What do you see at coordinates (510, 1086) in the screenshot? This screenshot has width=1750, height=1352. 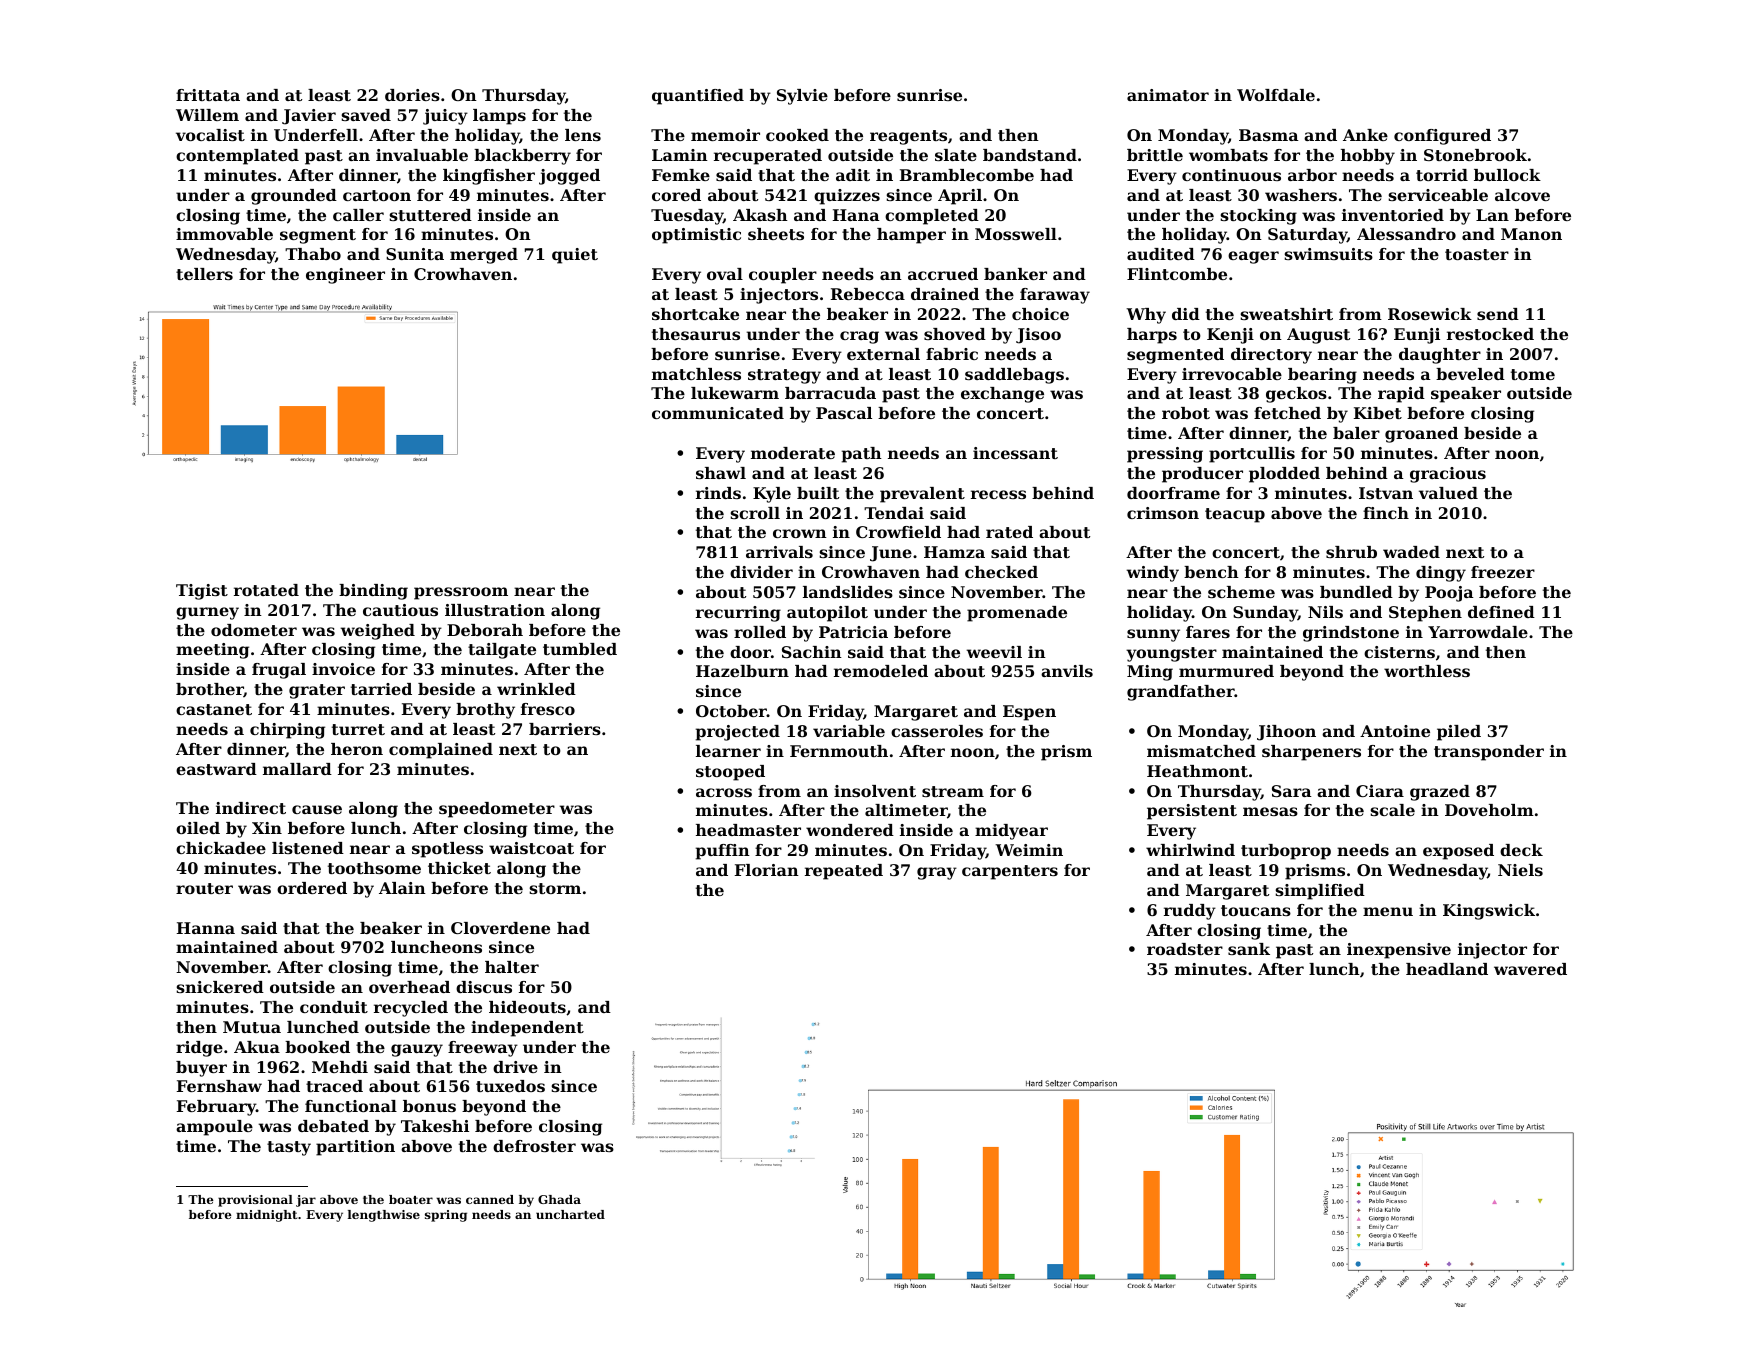 I see `tuxedos` at bounding box center [510, 1086].
